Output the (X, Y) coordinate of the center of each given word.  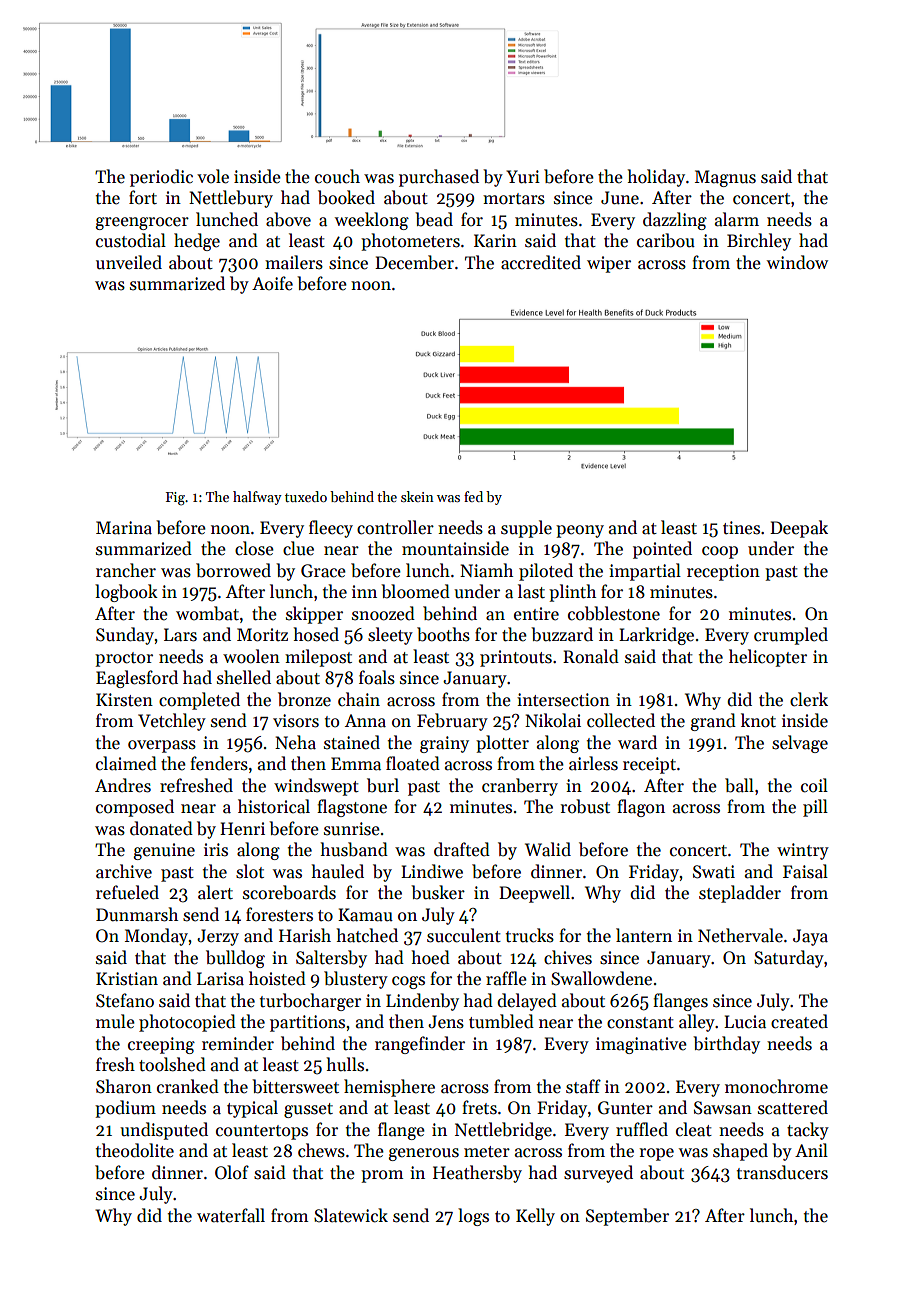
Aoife (272, 283)
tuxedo (306, 496)
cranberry (520, 787)
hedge (197, 242)
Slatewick (351, 1215)
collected (621, 720)
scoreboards (289, 892)
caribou (666, 240)
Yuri (523, 177)
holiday (656, 178)
